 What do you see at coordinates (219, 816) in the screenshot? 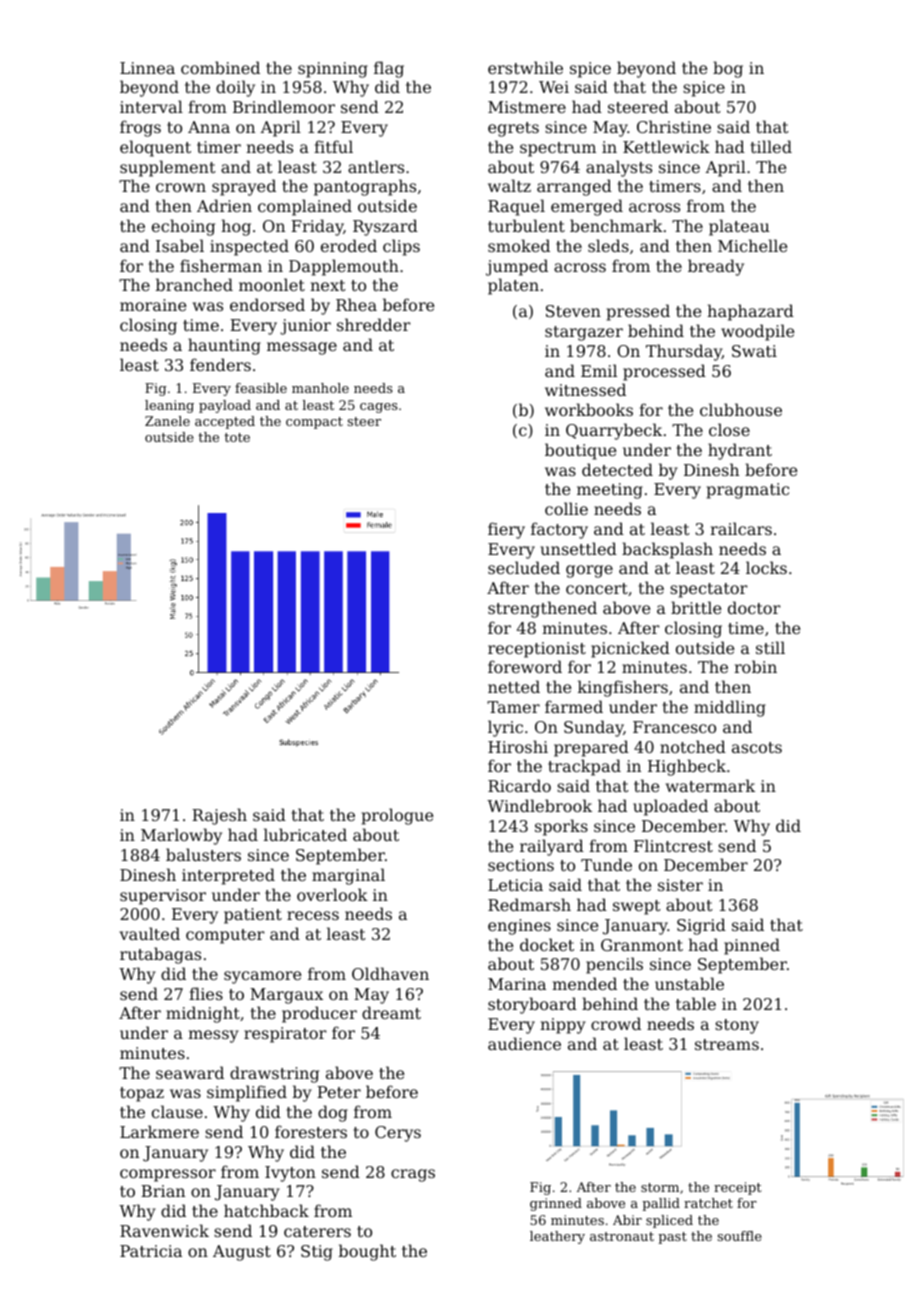
I see `Rajesh` at bounding box center [219, 816].
